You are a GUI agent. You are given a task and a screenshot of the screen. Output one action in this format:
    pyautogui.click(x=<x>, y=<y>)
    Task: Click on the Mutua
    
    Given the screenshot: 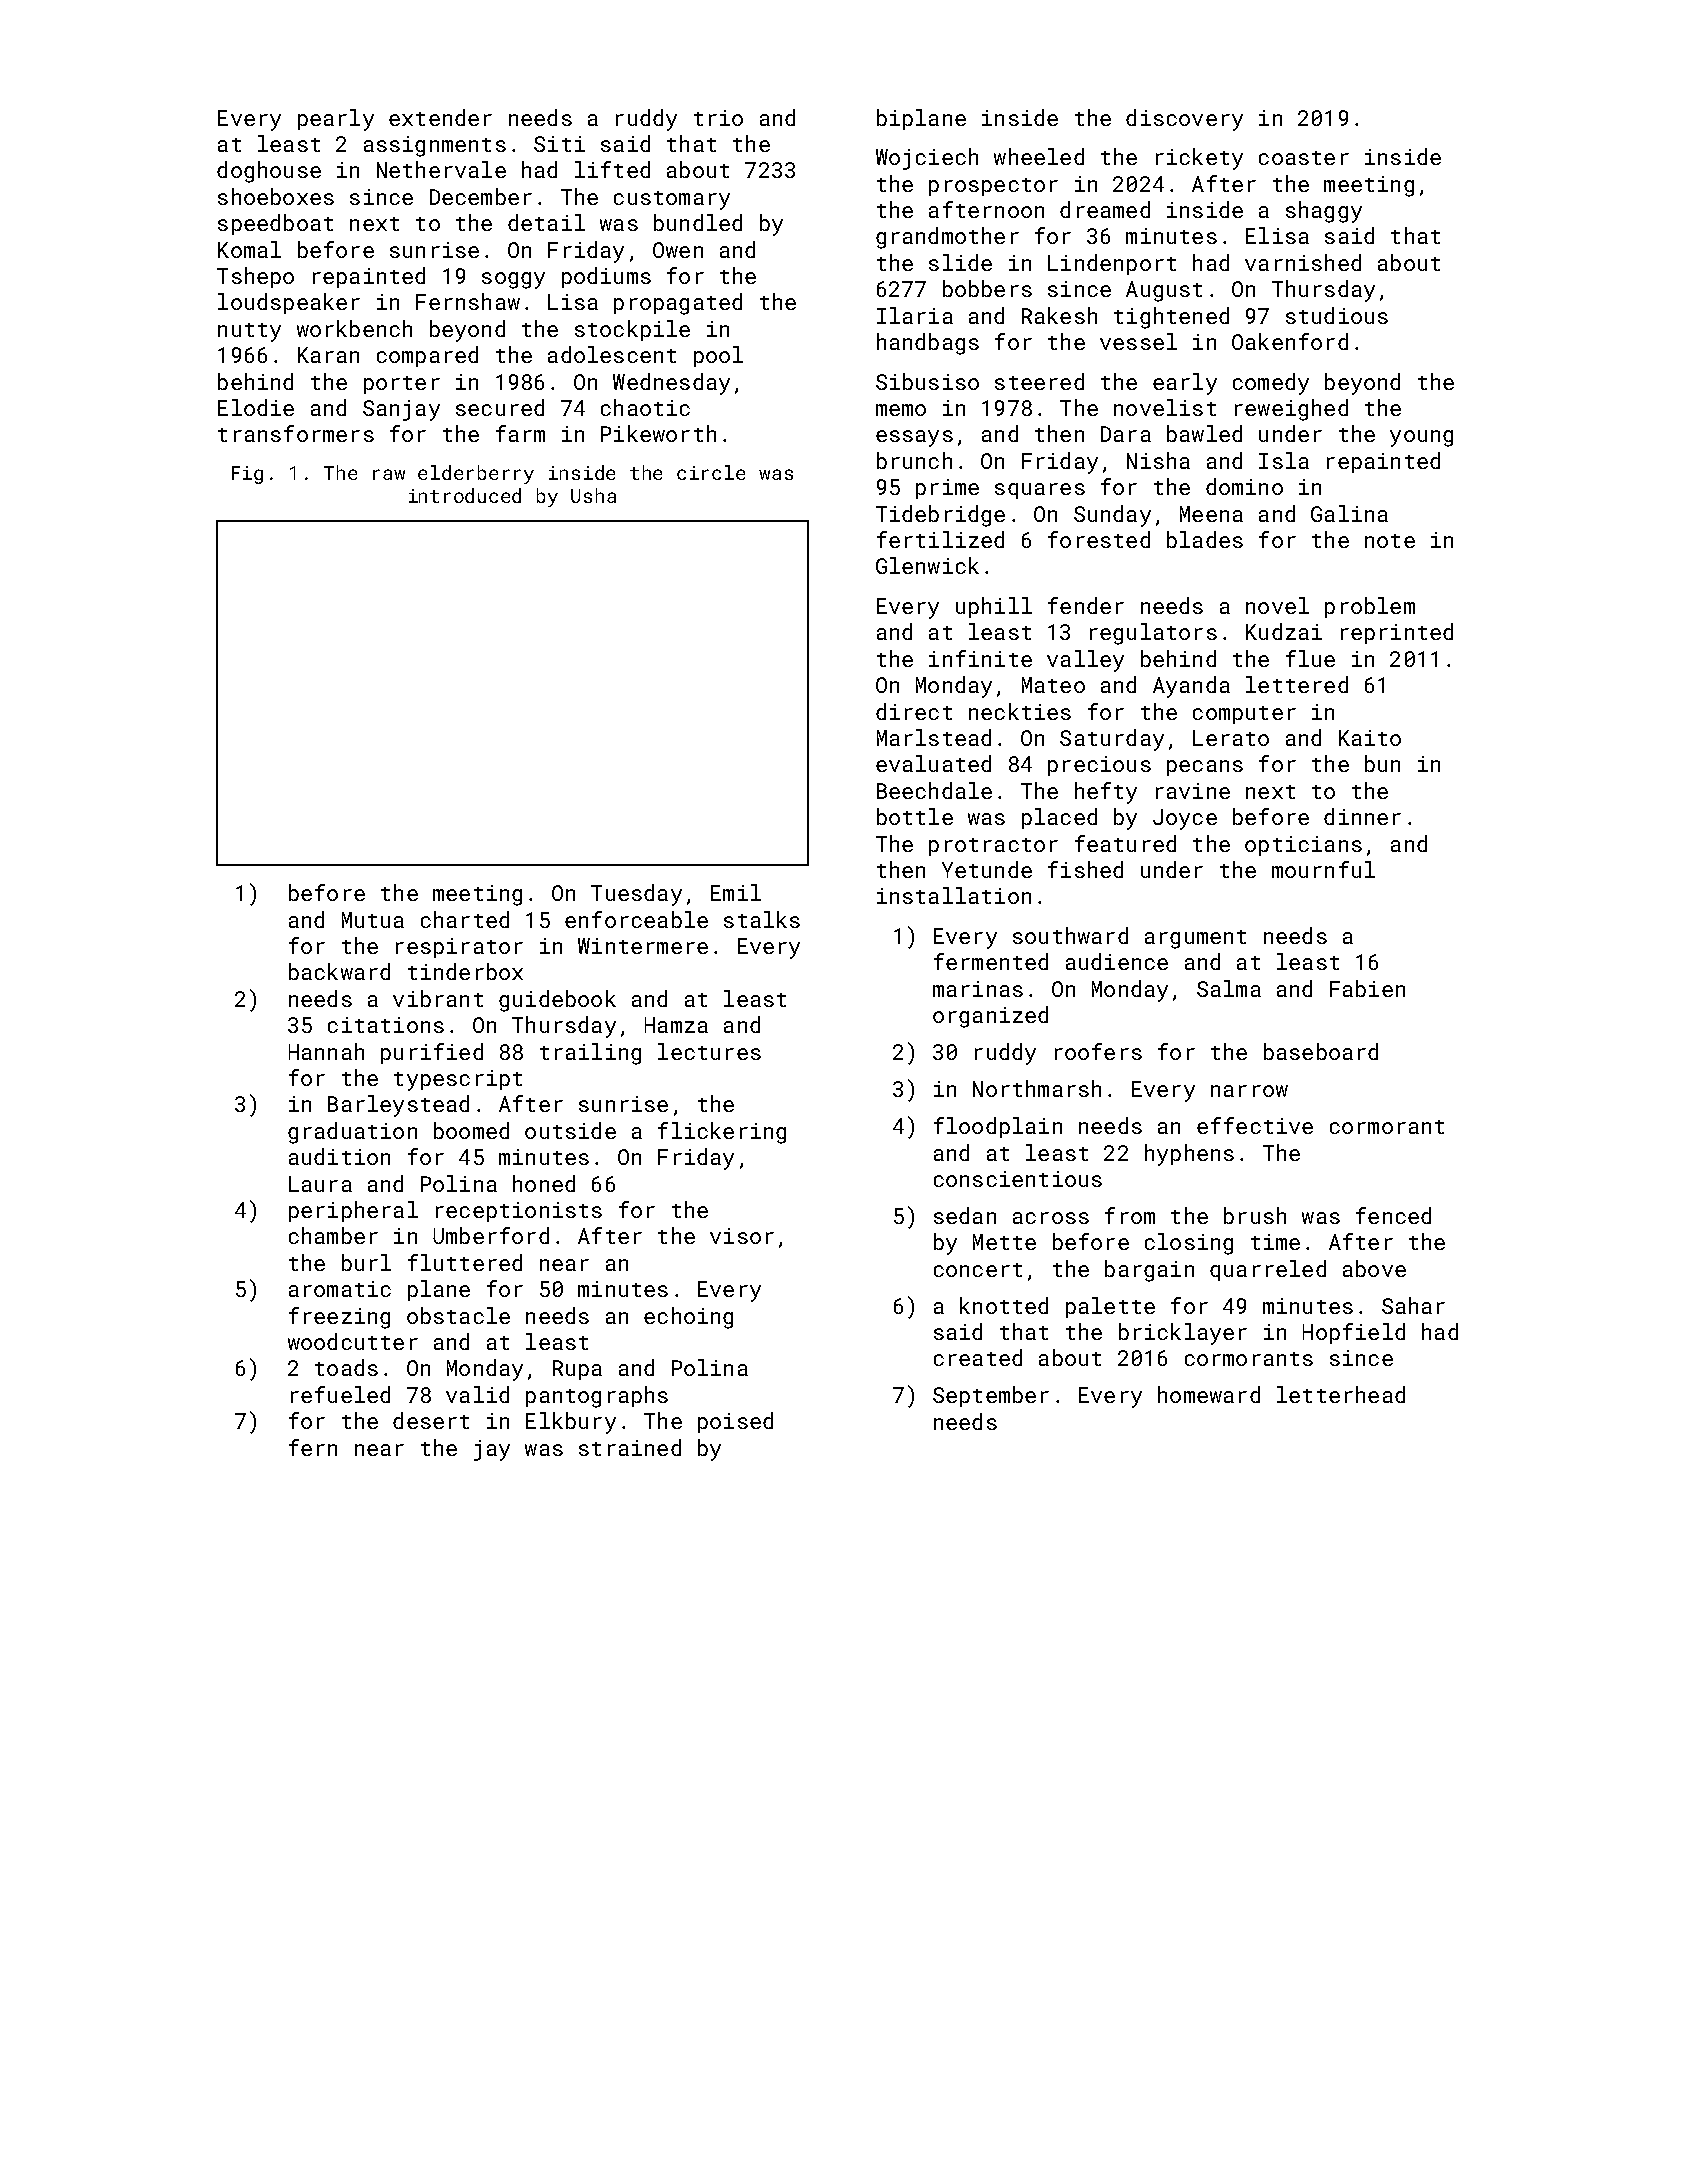 What is the action you would take?
    pyautogui.click(x=373, y=920)
